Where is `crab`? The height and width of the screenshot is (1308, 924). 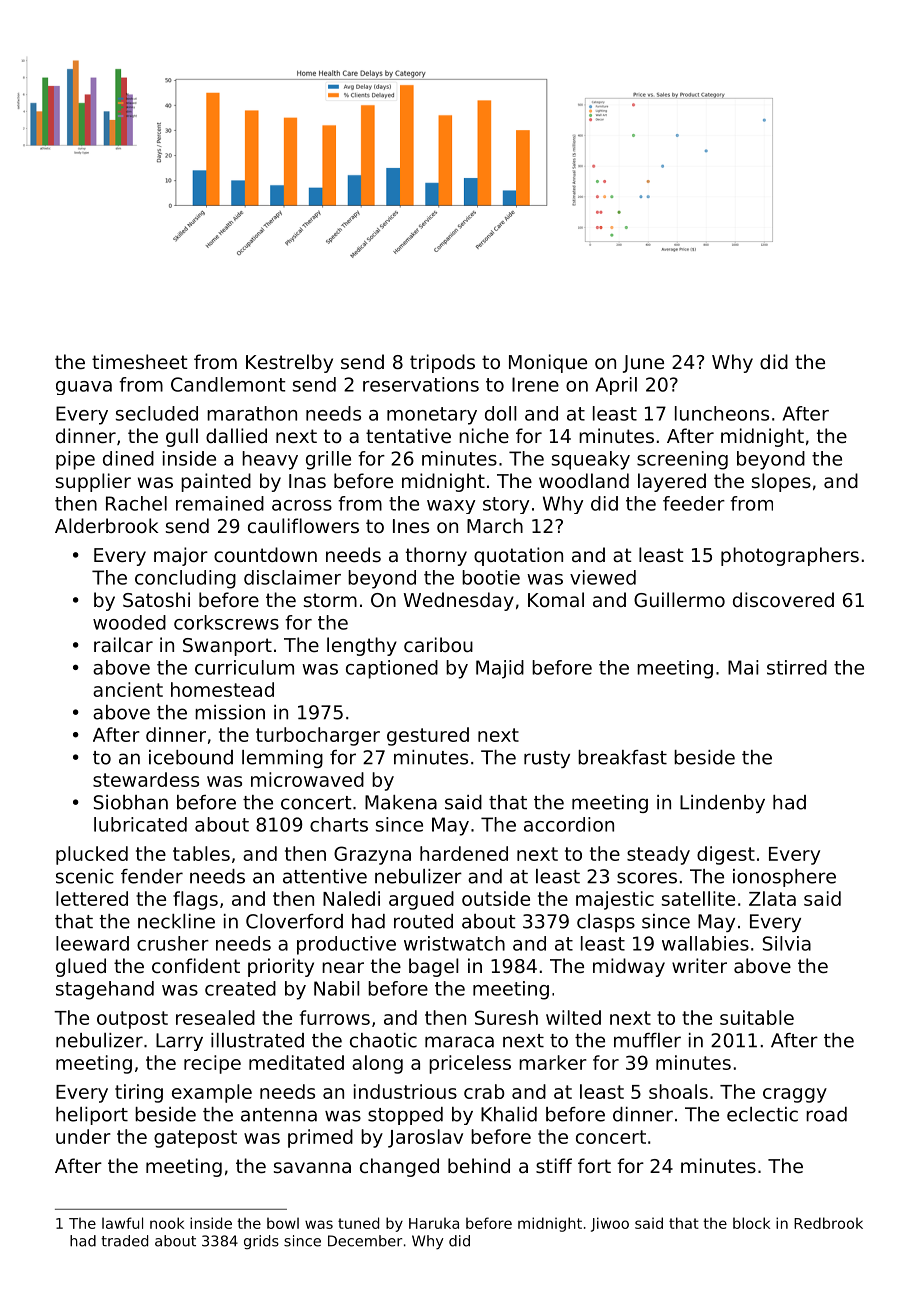
crab is located at coordinates (484, 1091).
